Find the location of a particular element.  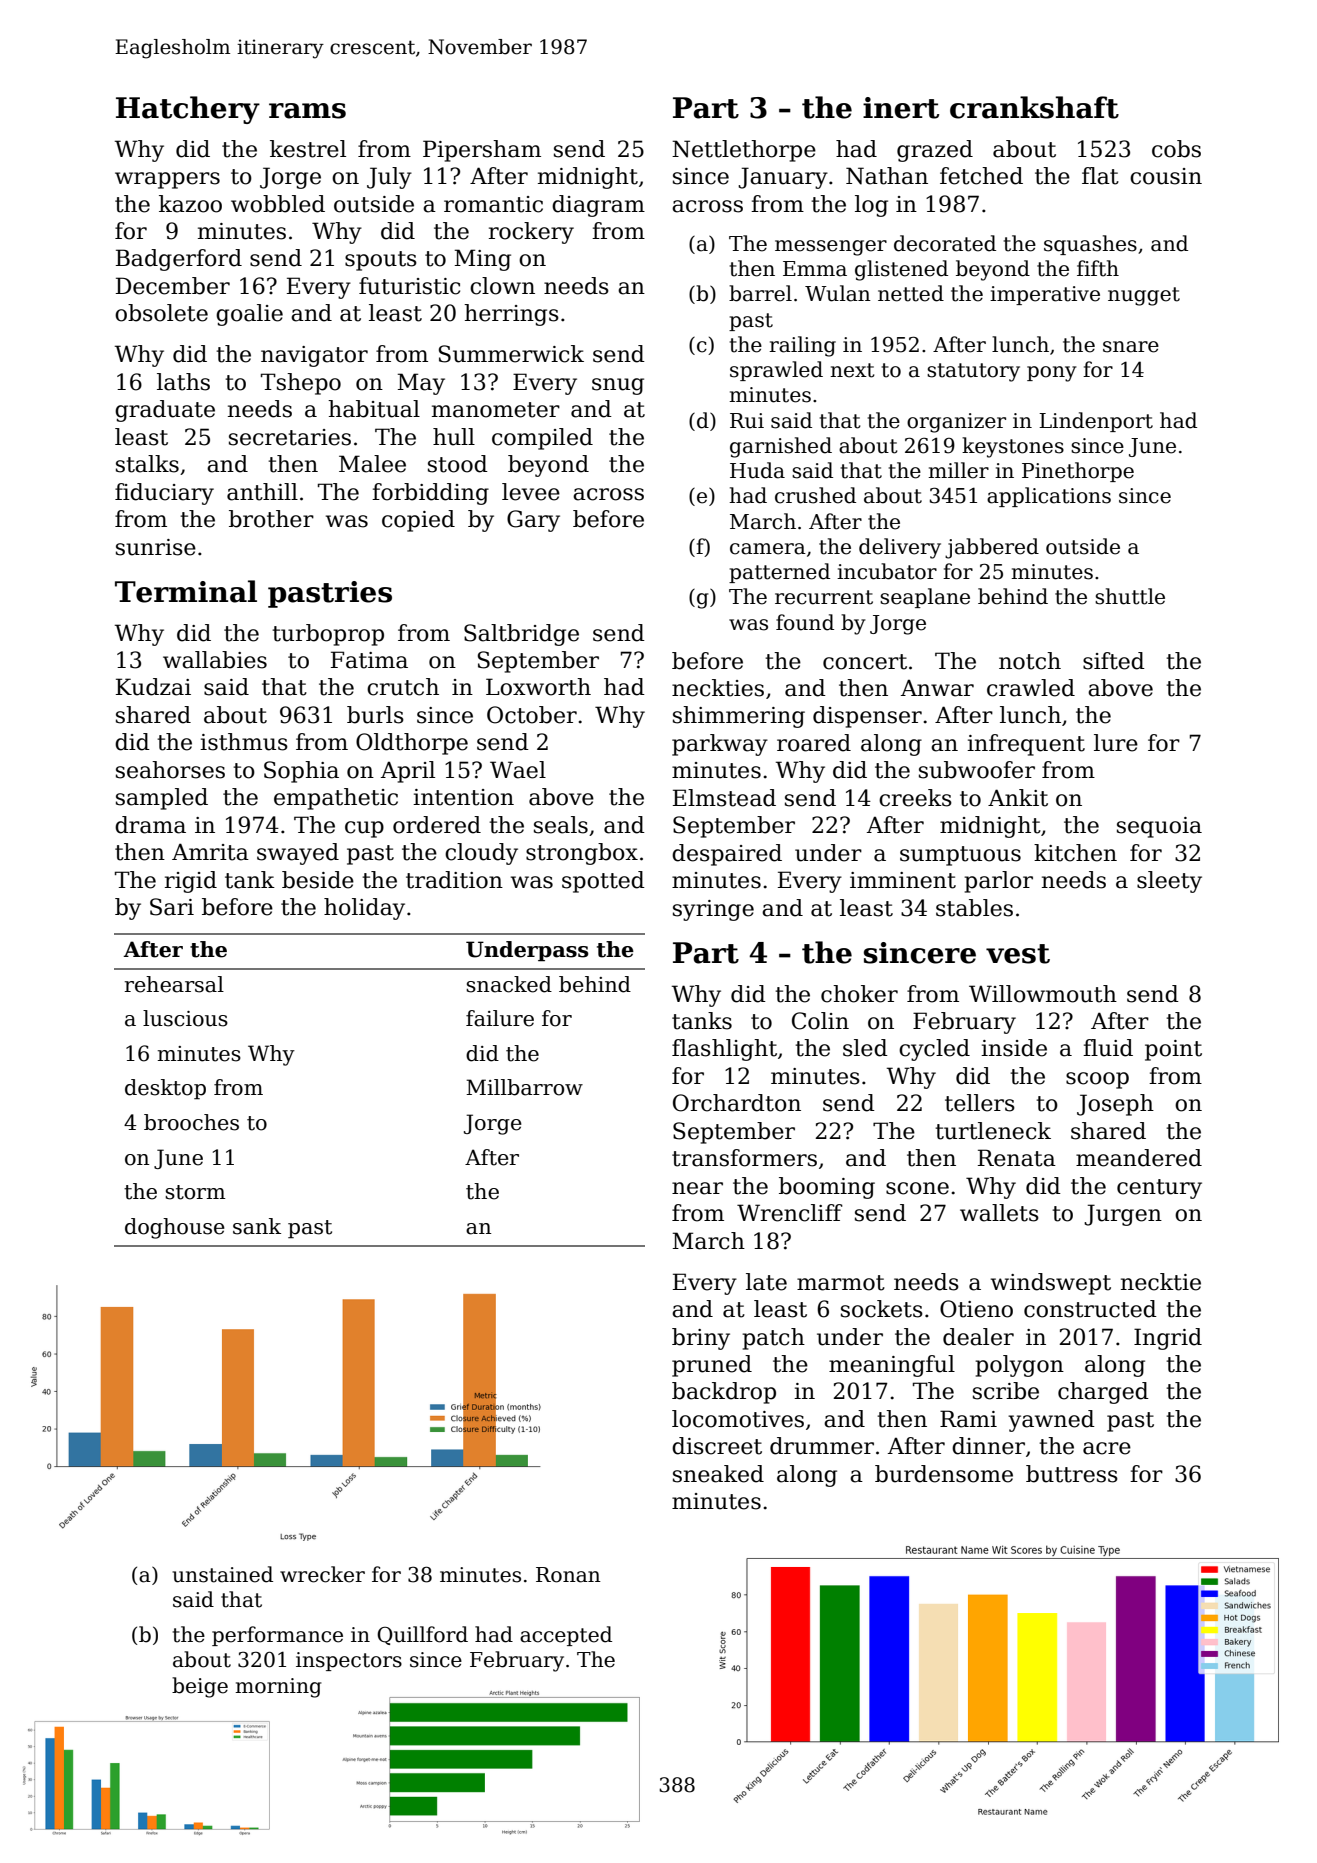

secretaries is located at coordinates (290, 437).
